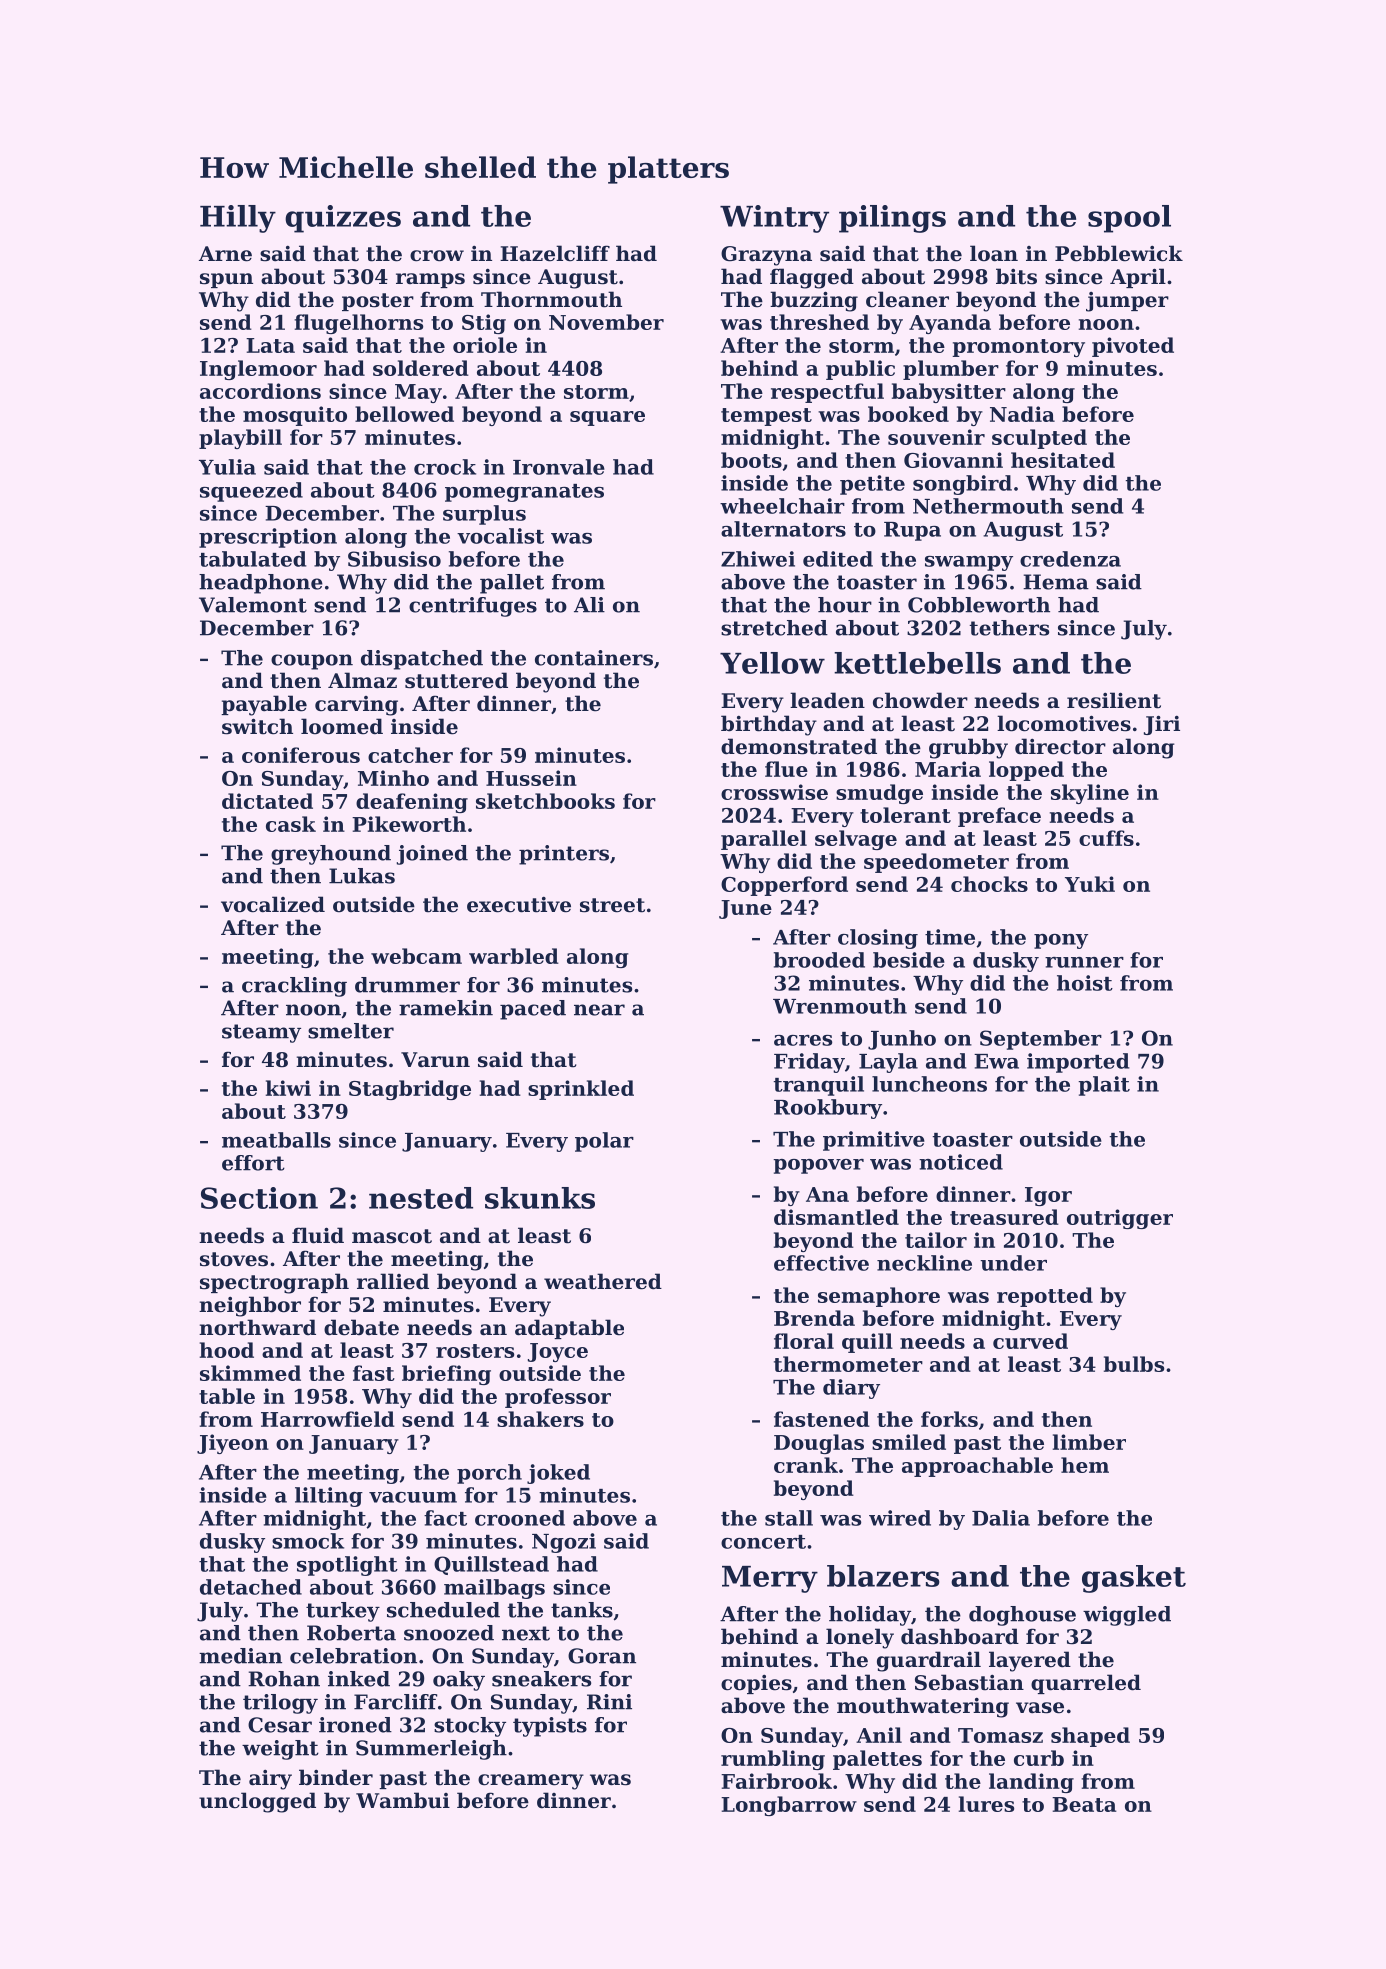 This page has width=1386, height=1969. What do you see at coordinates (892, 219) in the page?
I see `pilings` at bounding box center [892, 219].
